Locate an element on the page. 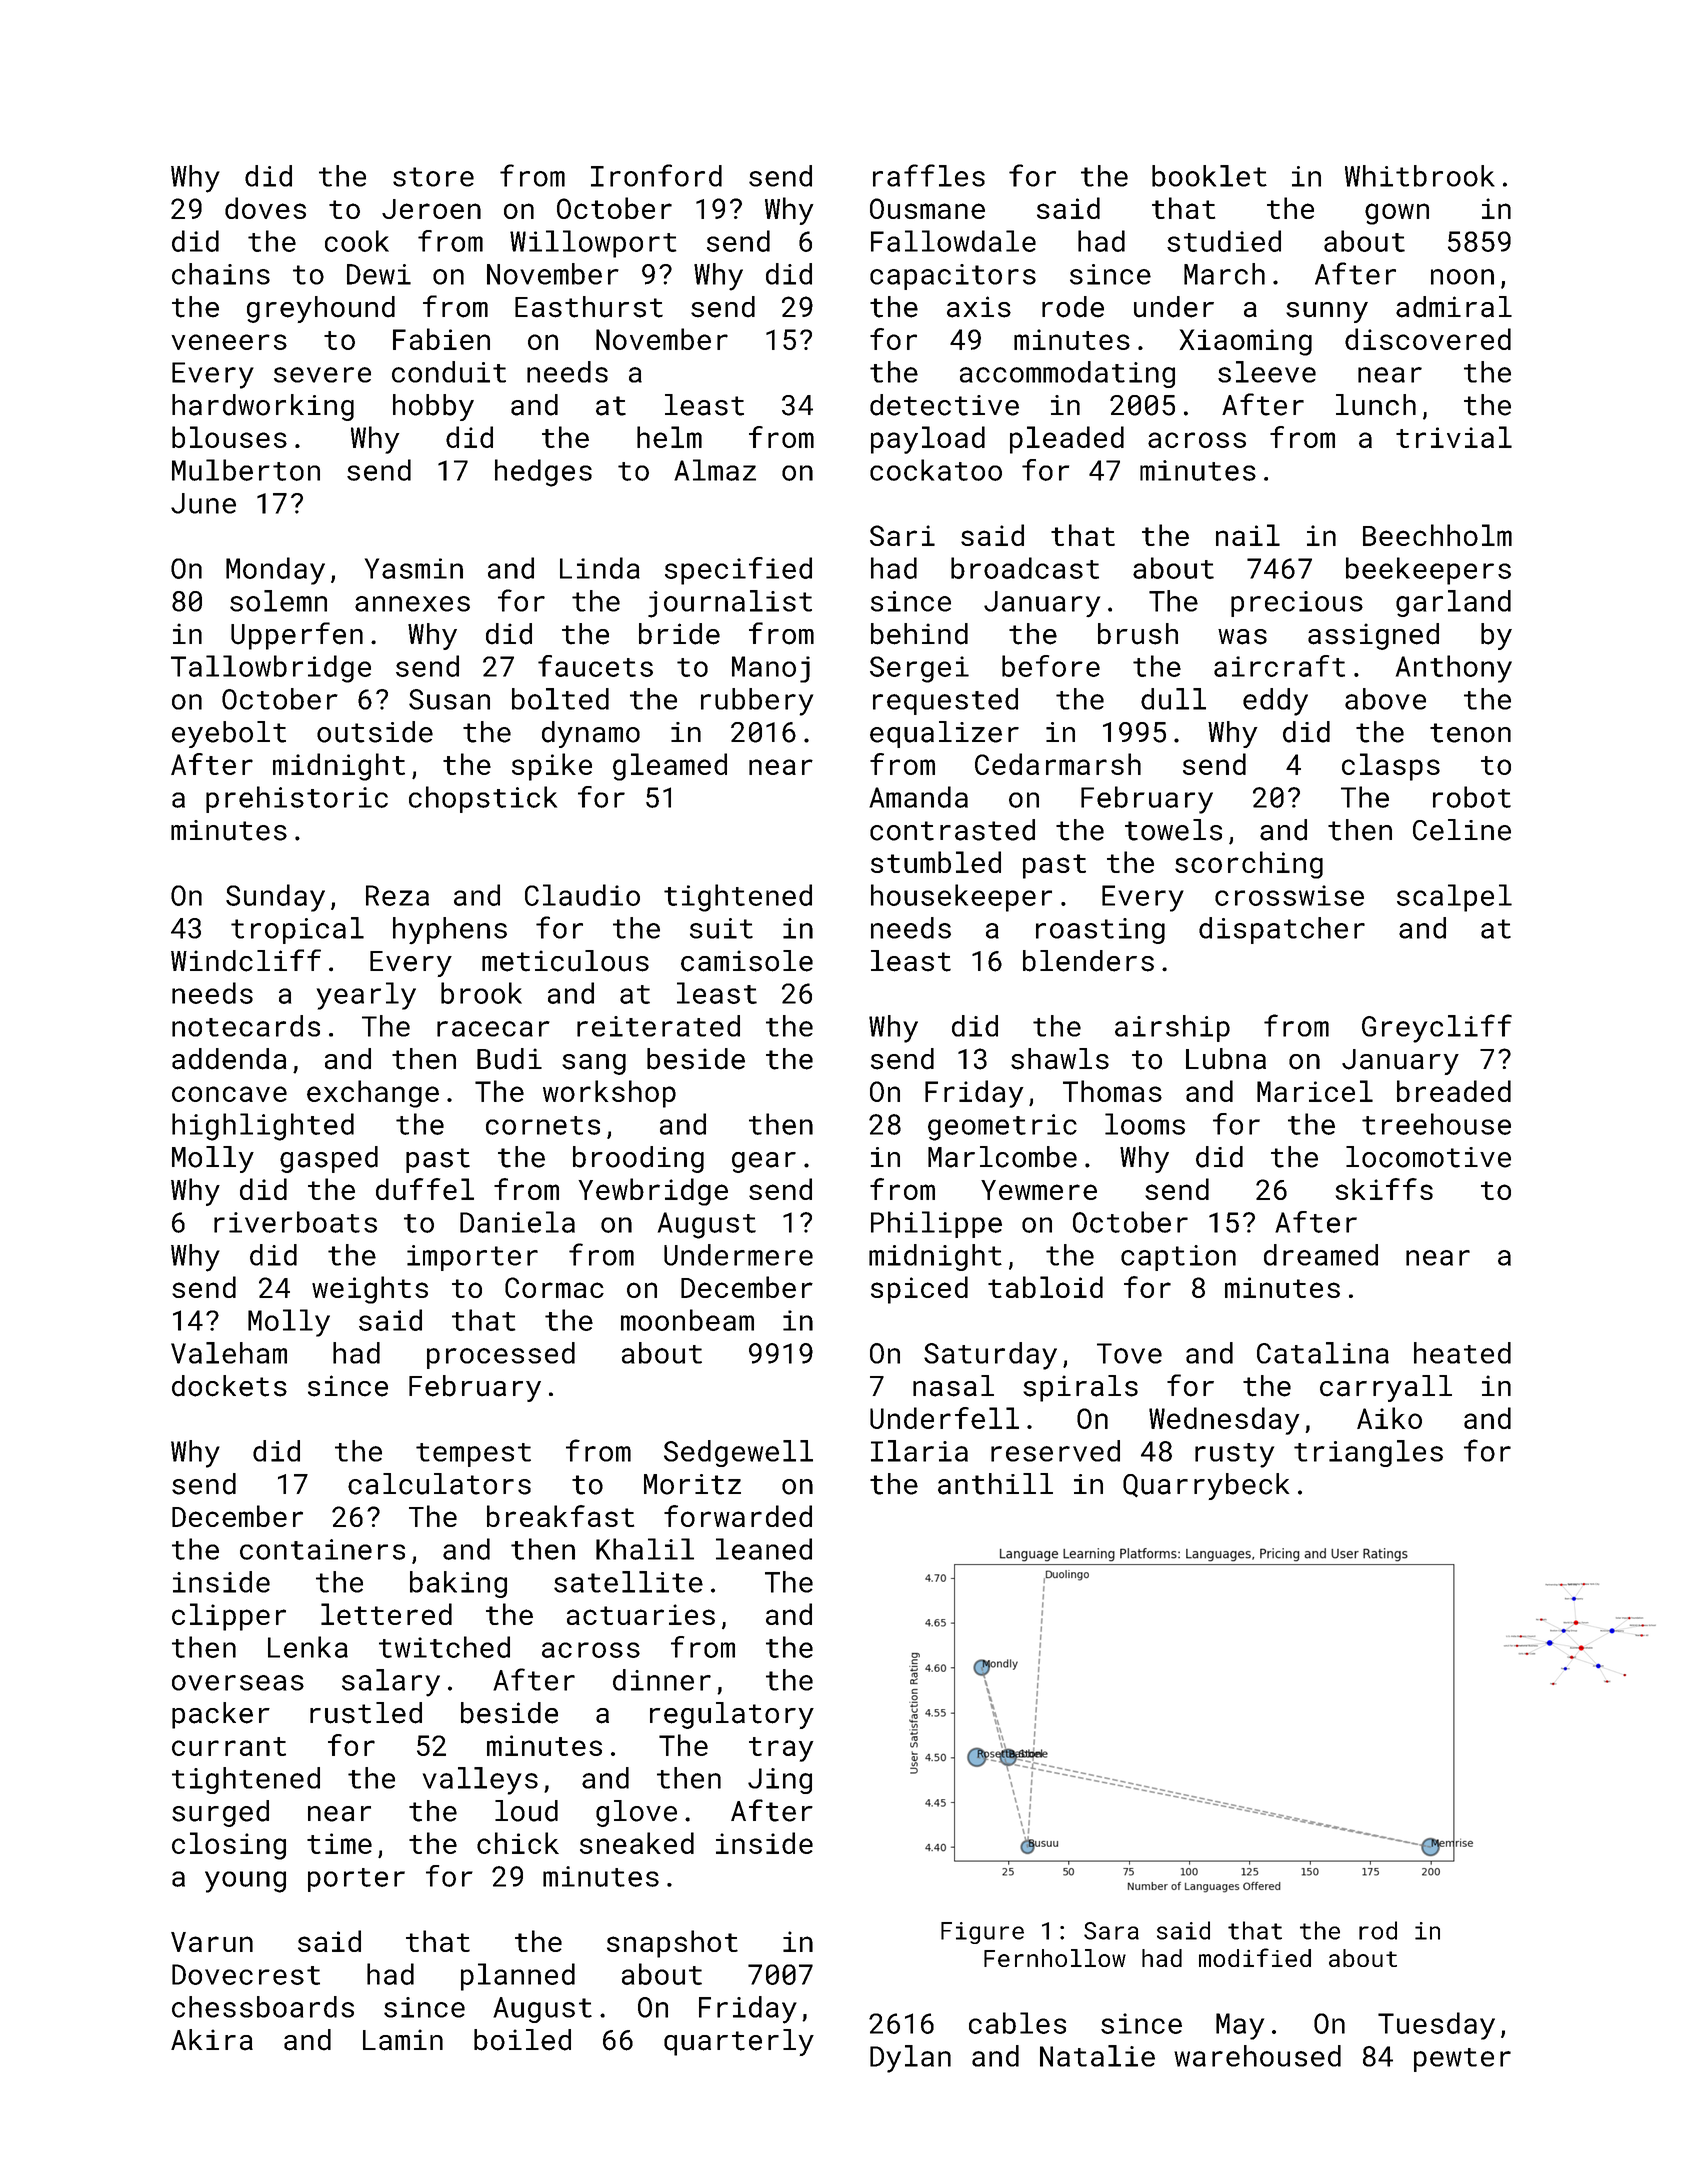 The image size is (1683, 2178). young is located at coordinates (245, 1882).
